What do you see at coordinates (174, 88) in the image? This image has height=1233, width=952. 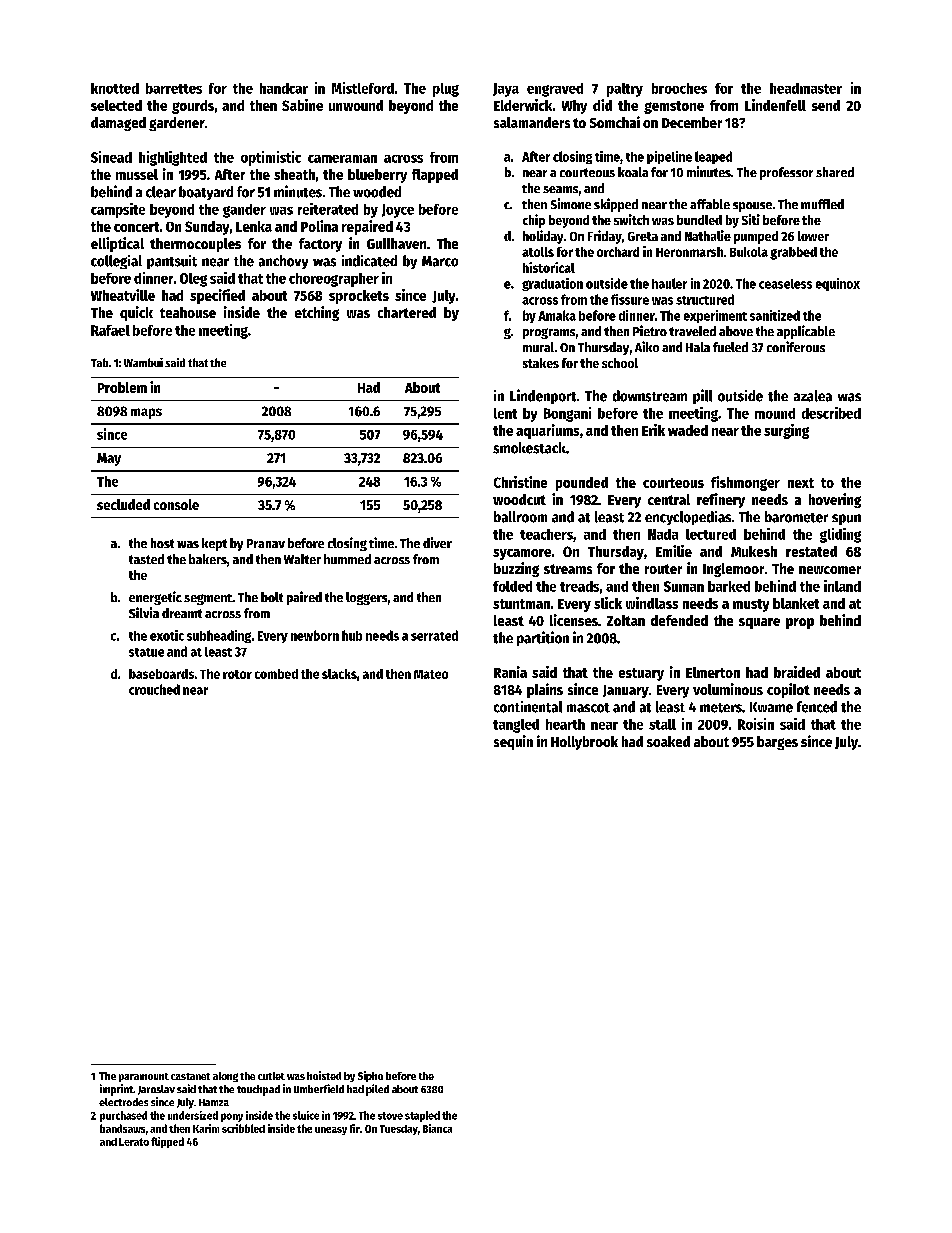 I see `barrettes` at bounding box center [174, 88].
